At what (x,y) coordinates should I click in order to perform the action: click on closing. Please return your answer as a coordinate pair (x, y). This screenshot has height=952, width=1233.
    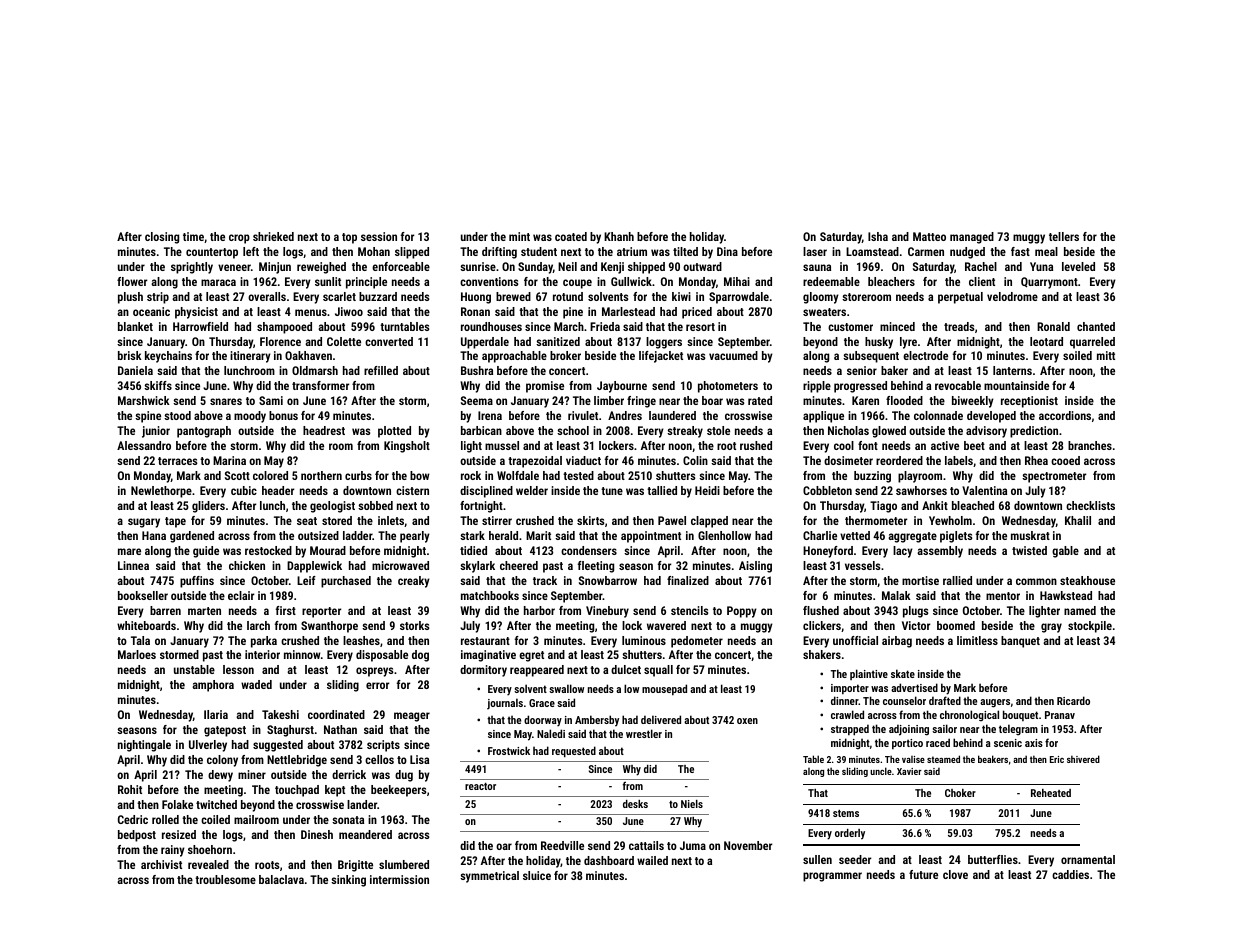
    Looking at the image, I should click on (162, 238).
